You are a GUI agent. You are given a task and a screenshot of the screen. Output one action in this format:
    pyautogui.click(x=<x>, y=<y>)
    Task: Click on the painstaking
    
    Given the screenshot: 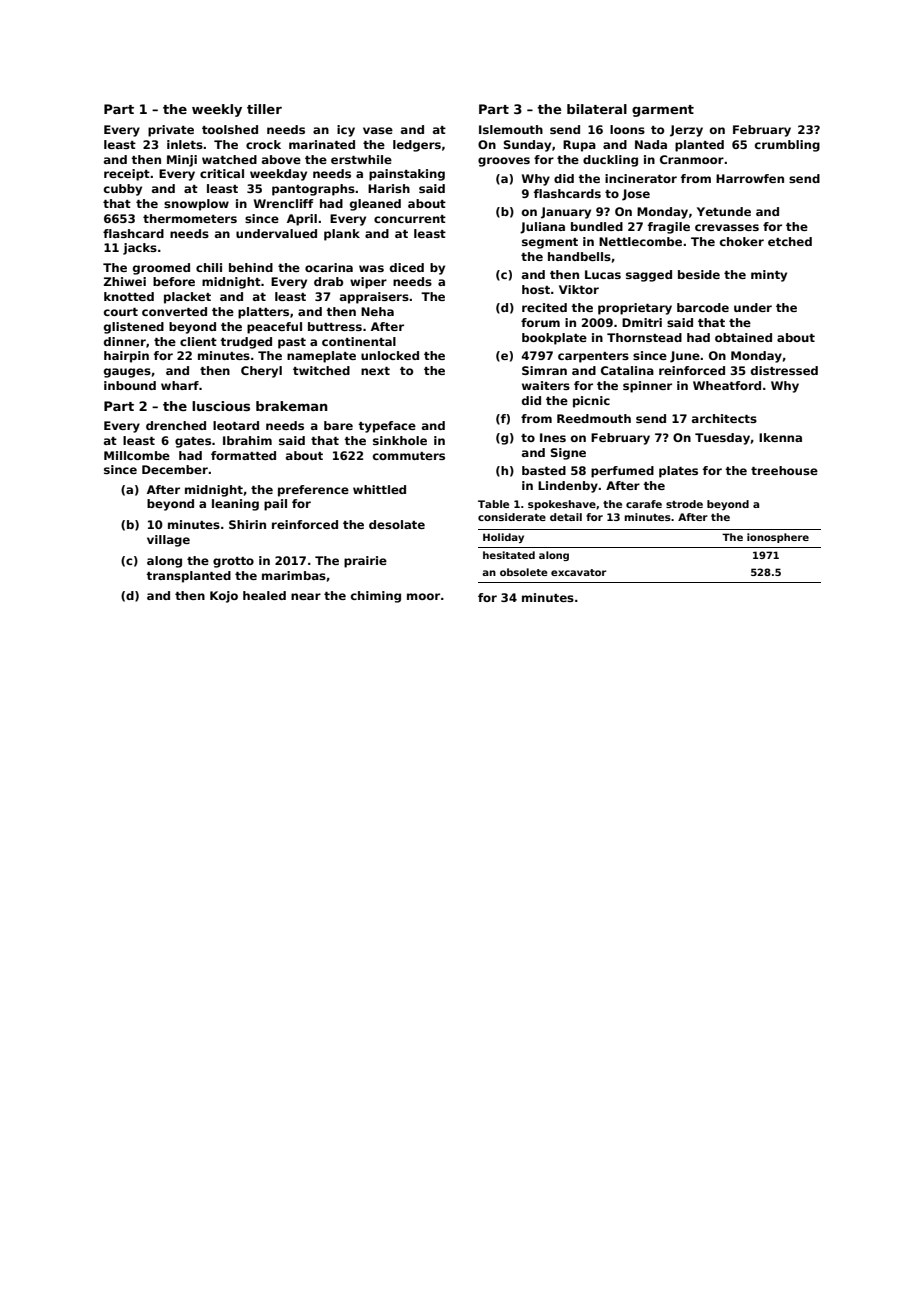 What is the action you would take?
    pyautogui.click(x=407, y=175)
